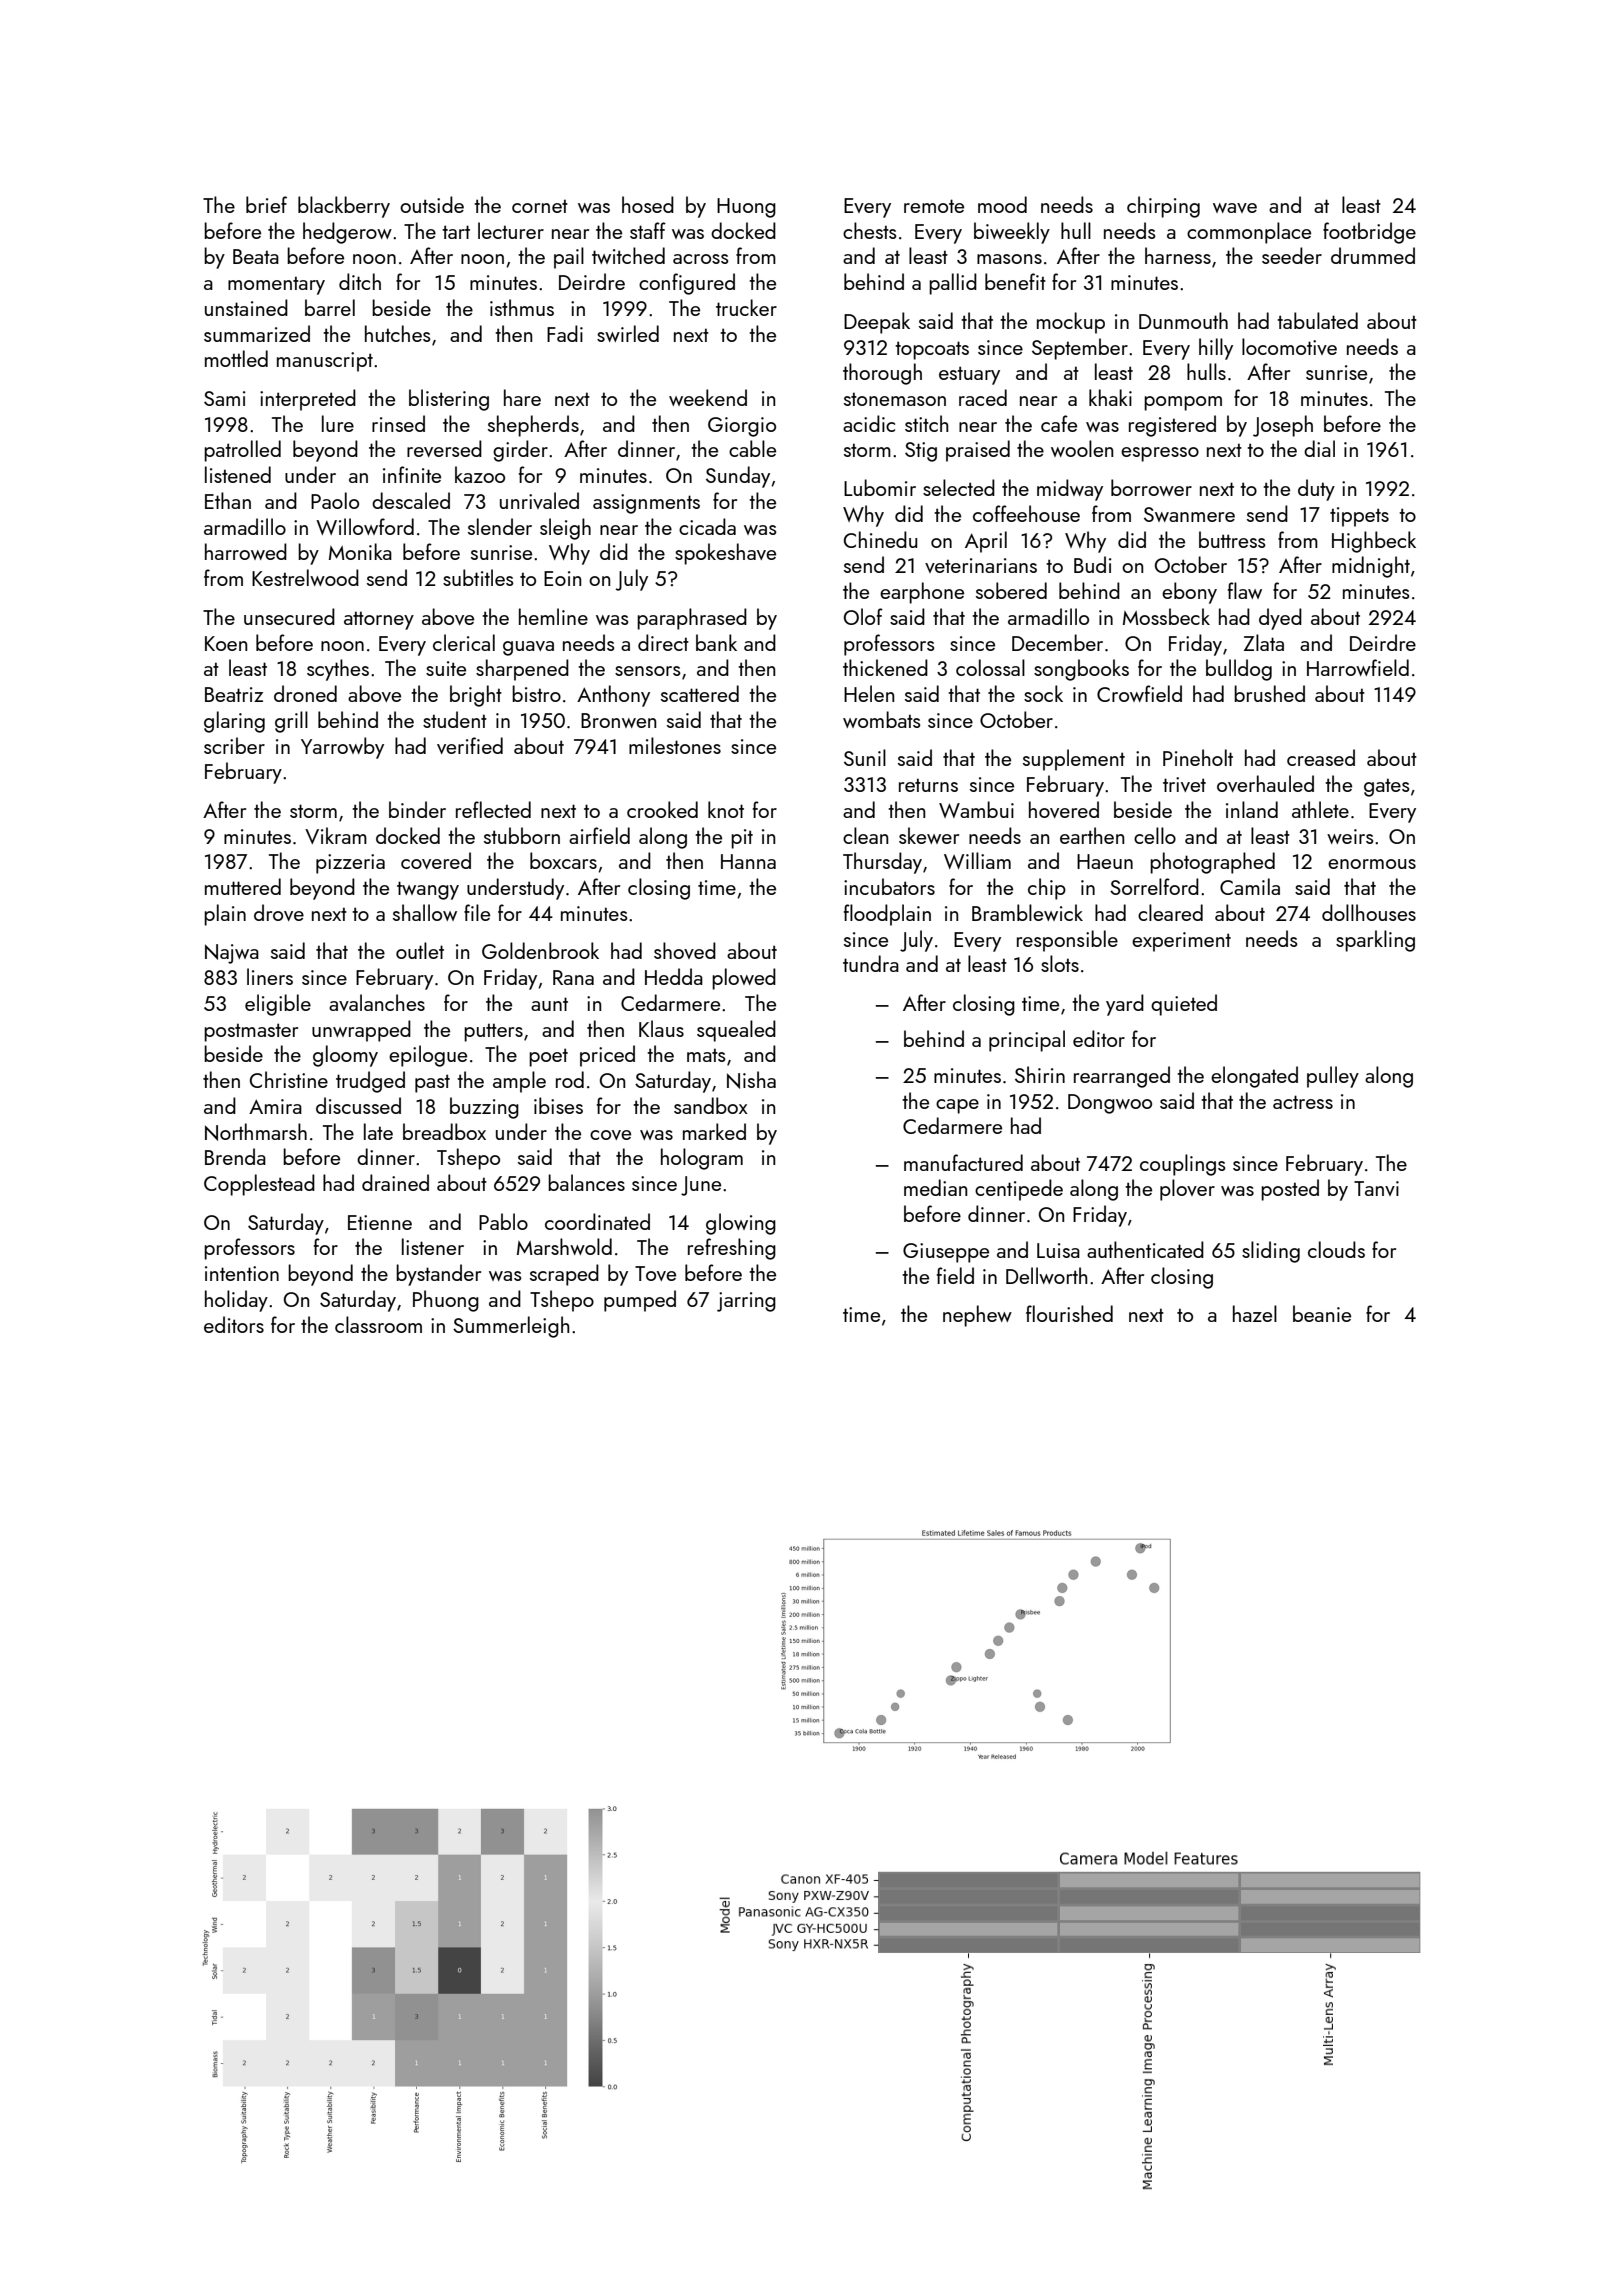  I want to click on supplement, so click(1074, 760).
